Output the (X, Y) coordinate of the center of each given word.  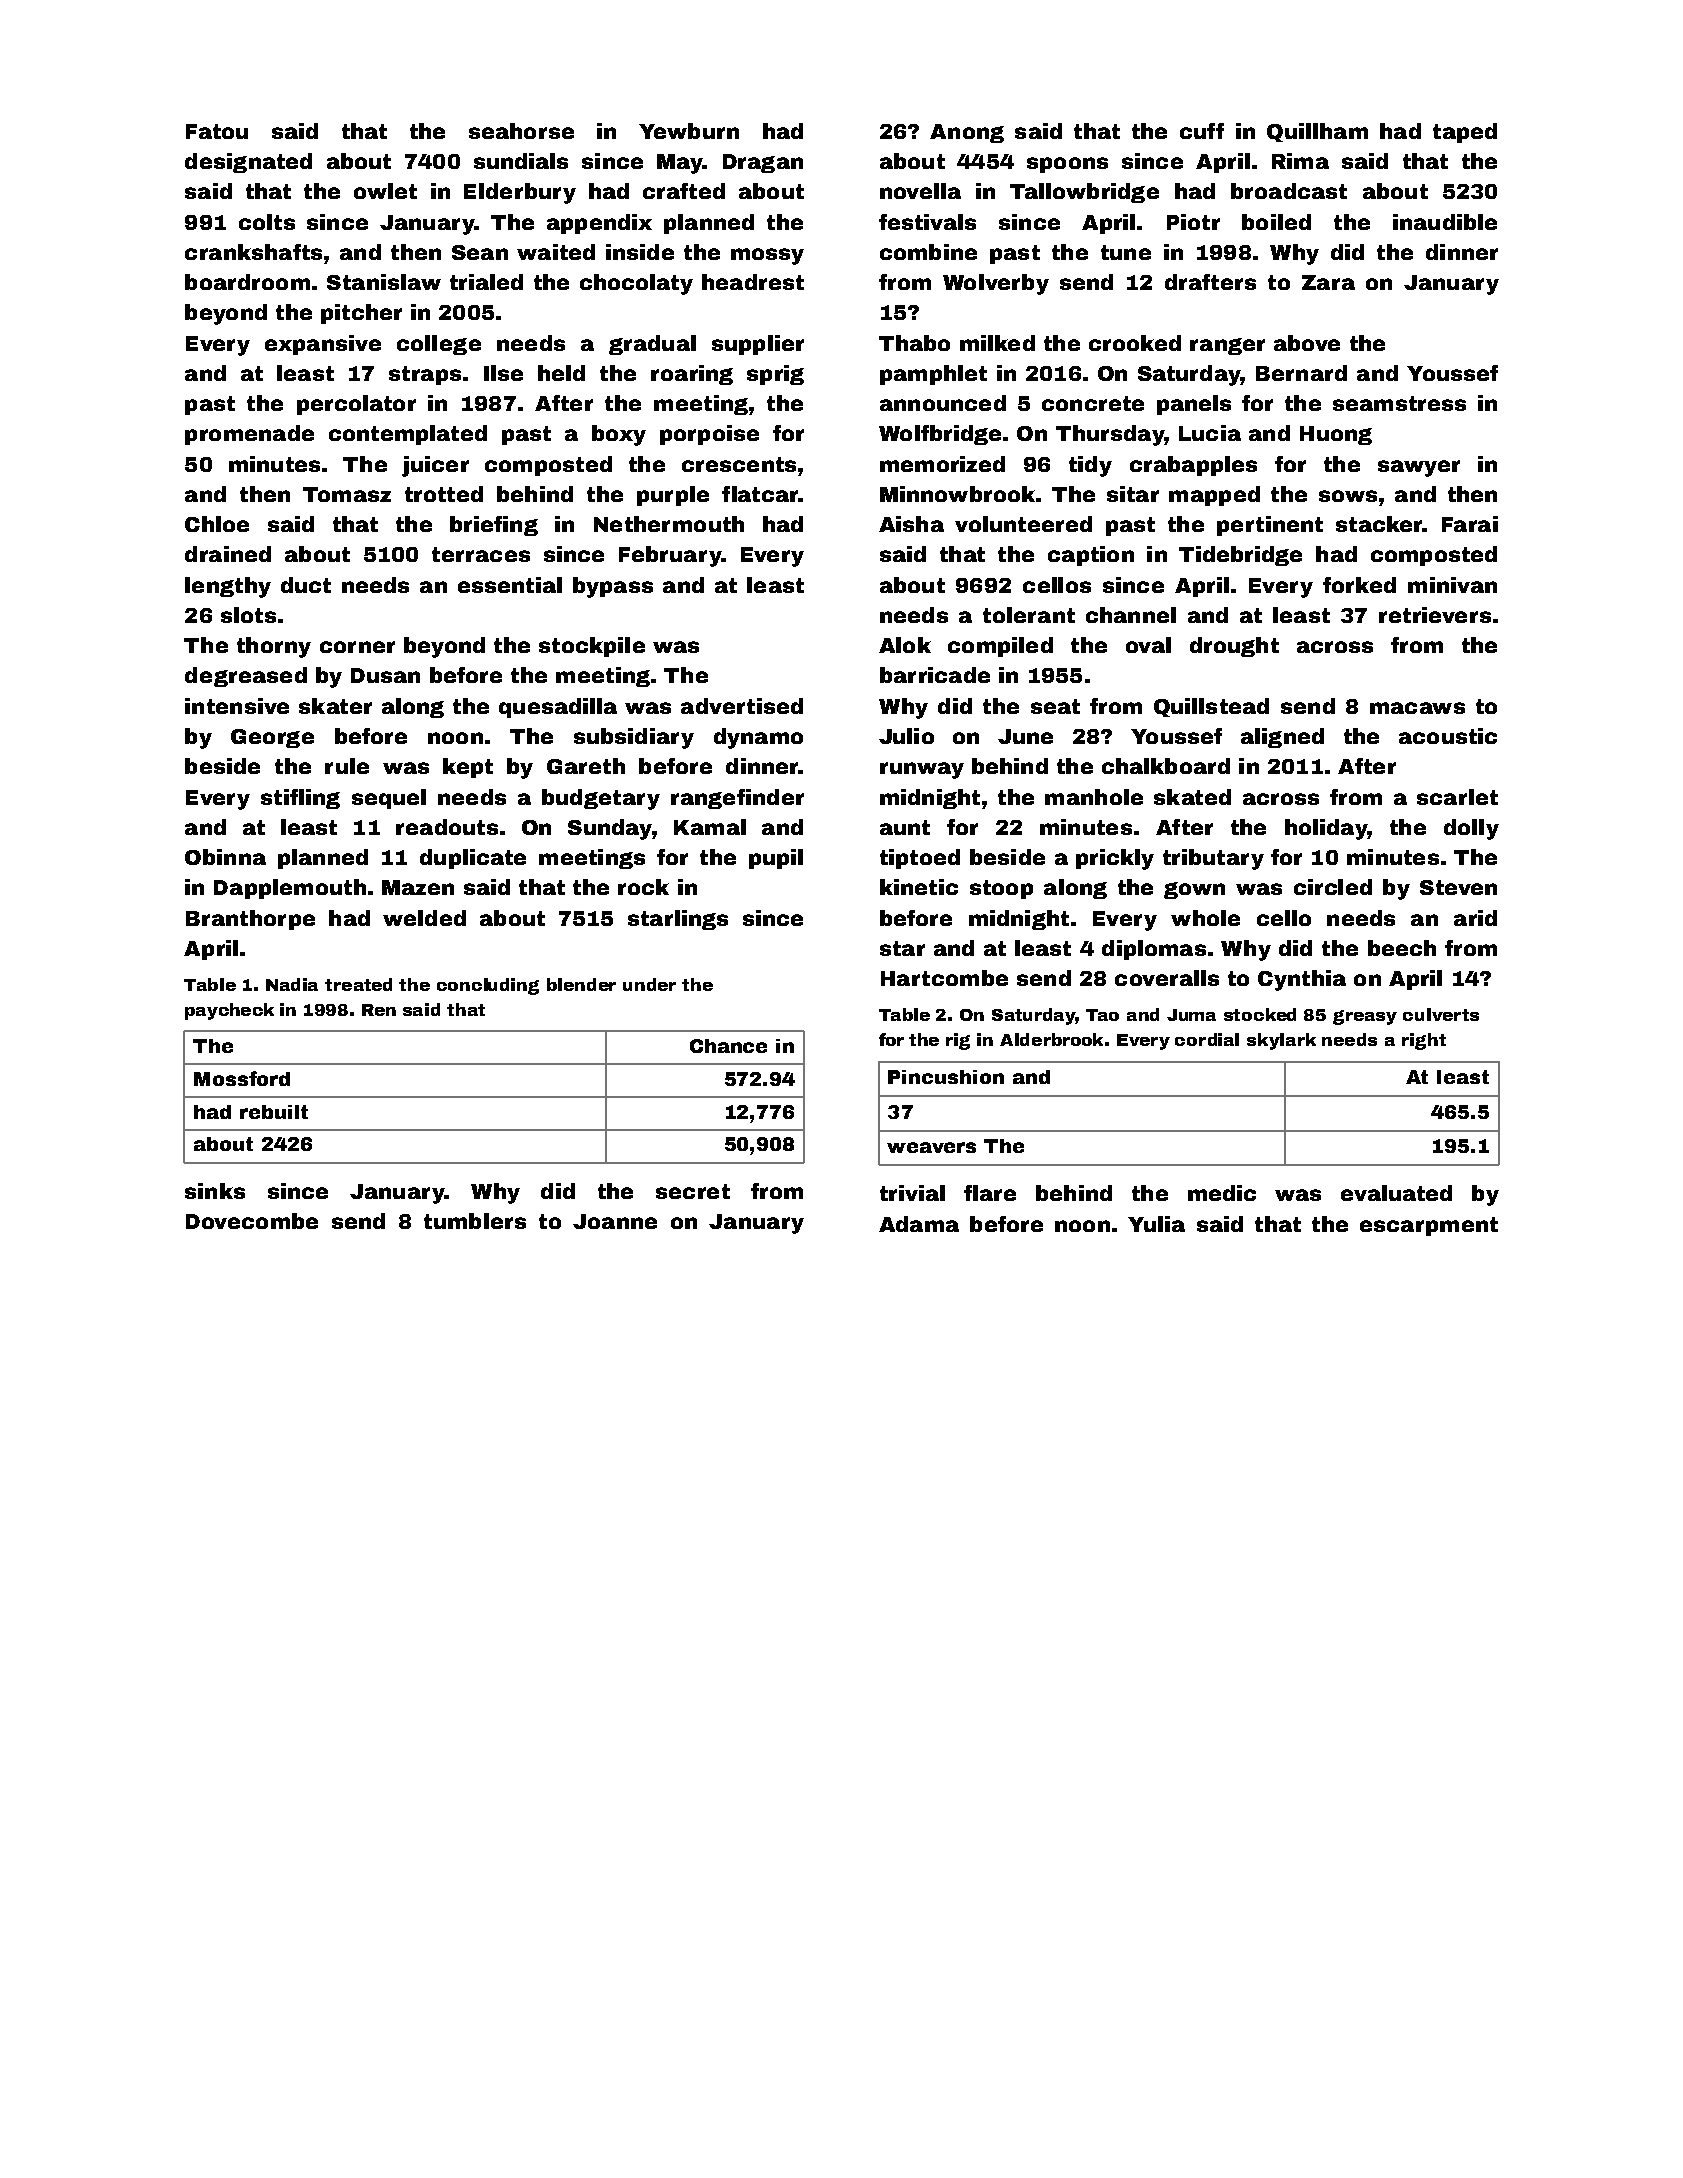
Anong (967, 133)
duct (306, 585)
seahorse (521, 131)
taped (1465, 133)
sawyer (1419, 468)
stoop (1001, 889)
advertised (742, 706)
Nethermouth (669, 524)
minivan (1452, 585)
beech (1402, 948)
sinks (215, 1191)
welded (424, 918)
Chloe (217, 524)
